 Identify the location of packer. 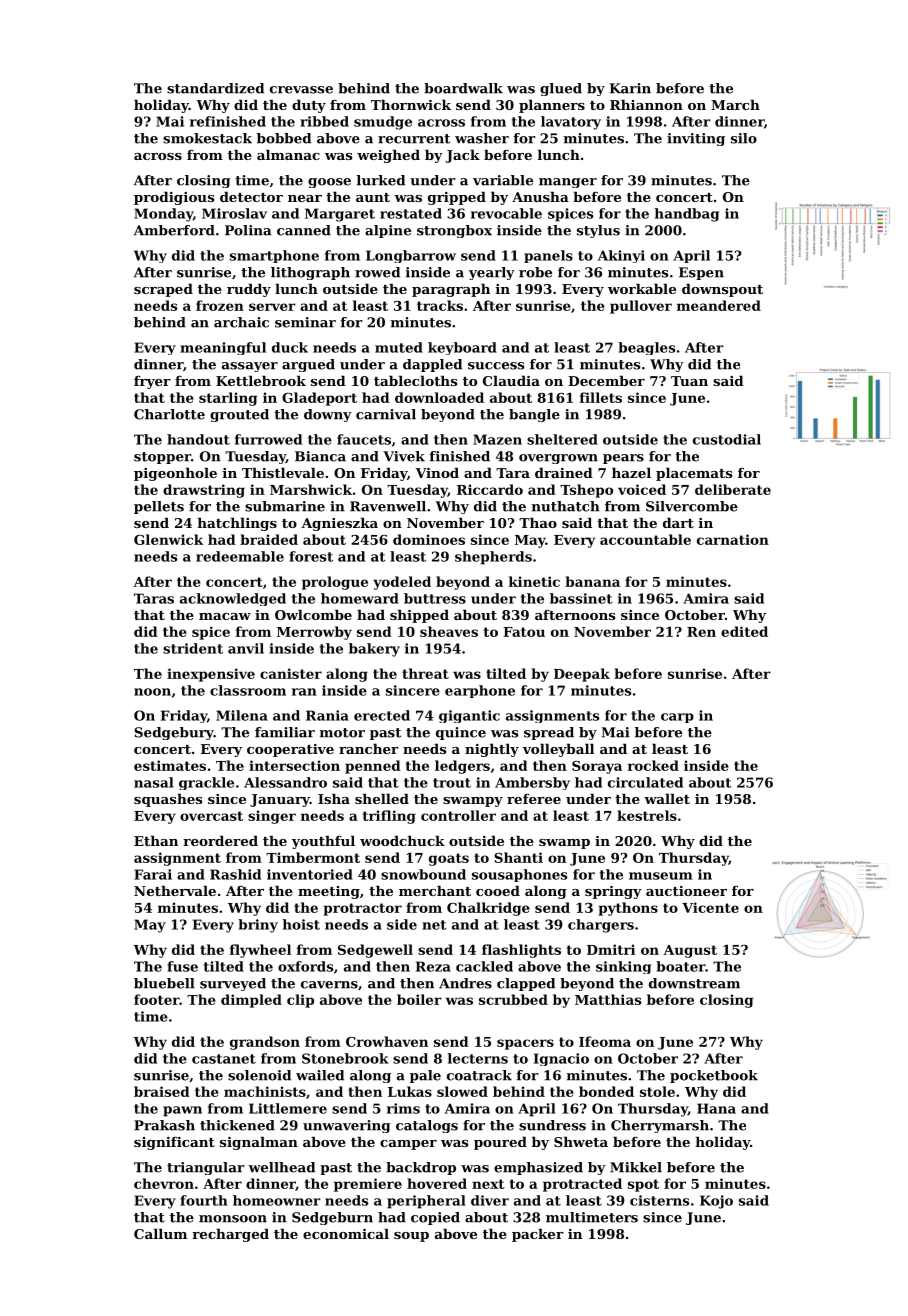
(538, 1235).
